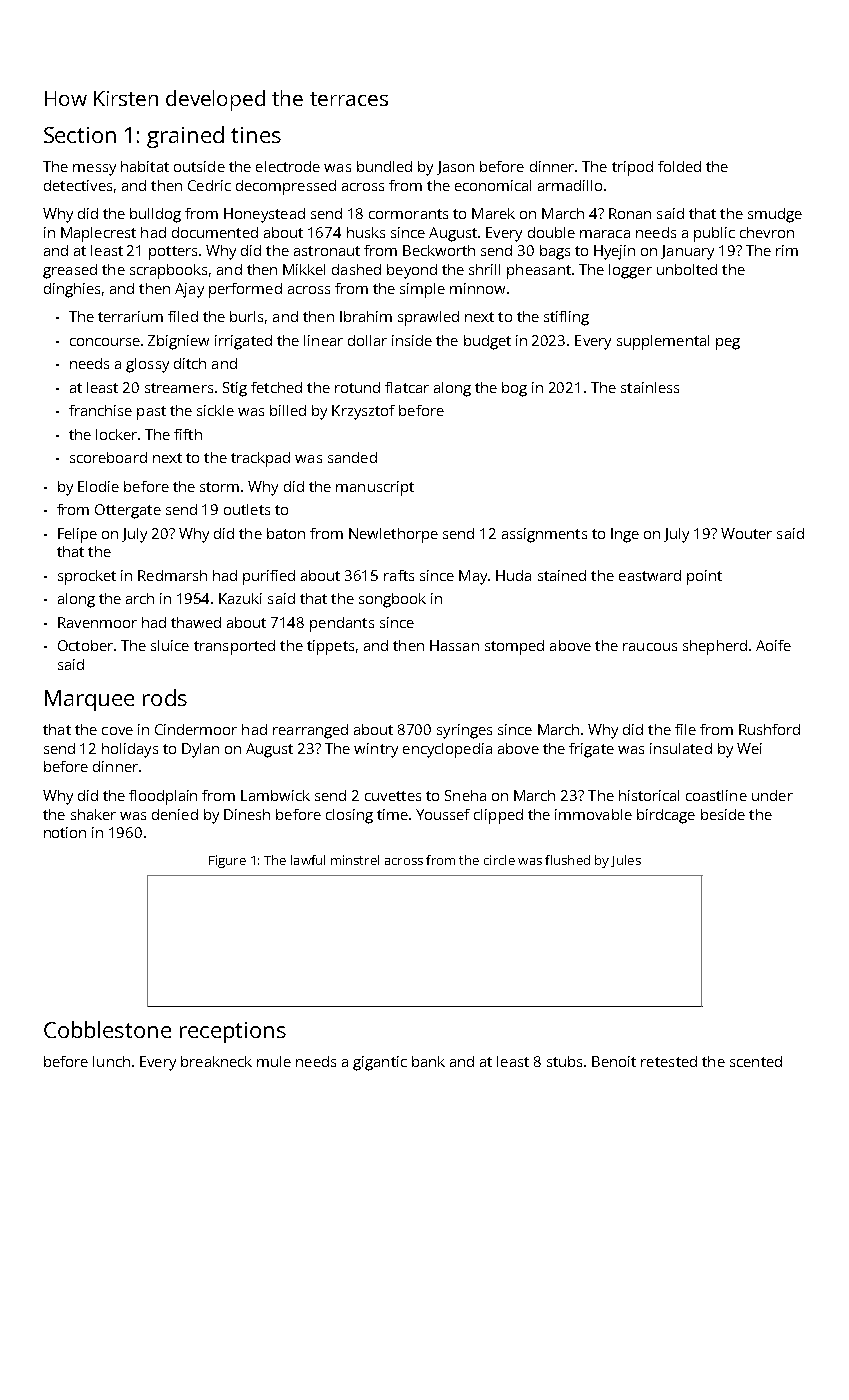  I want to click on wintry, so click(376, 750).
